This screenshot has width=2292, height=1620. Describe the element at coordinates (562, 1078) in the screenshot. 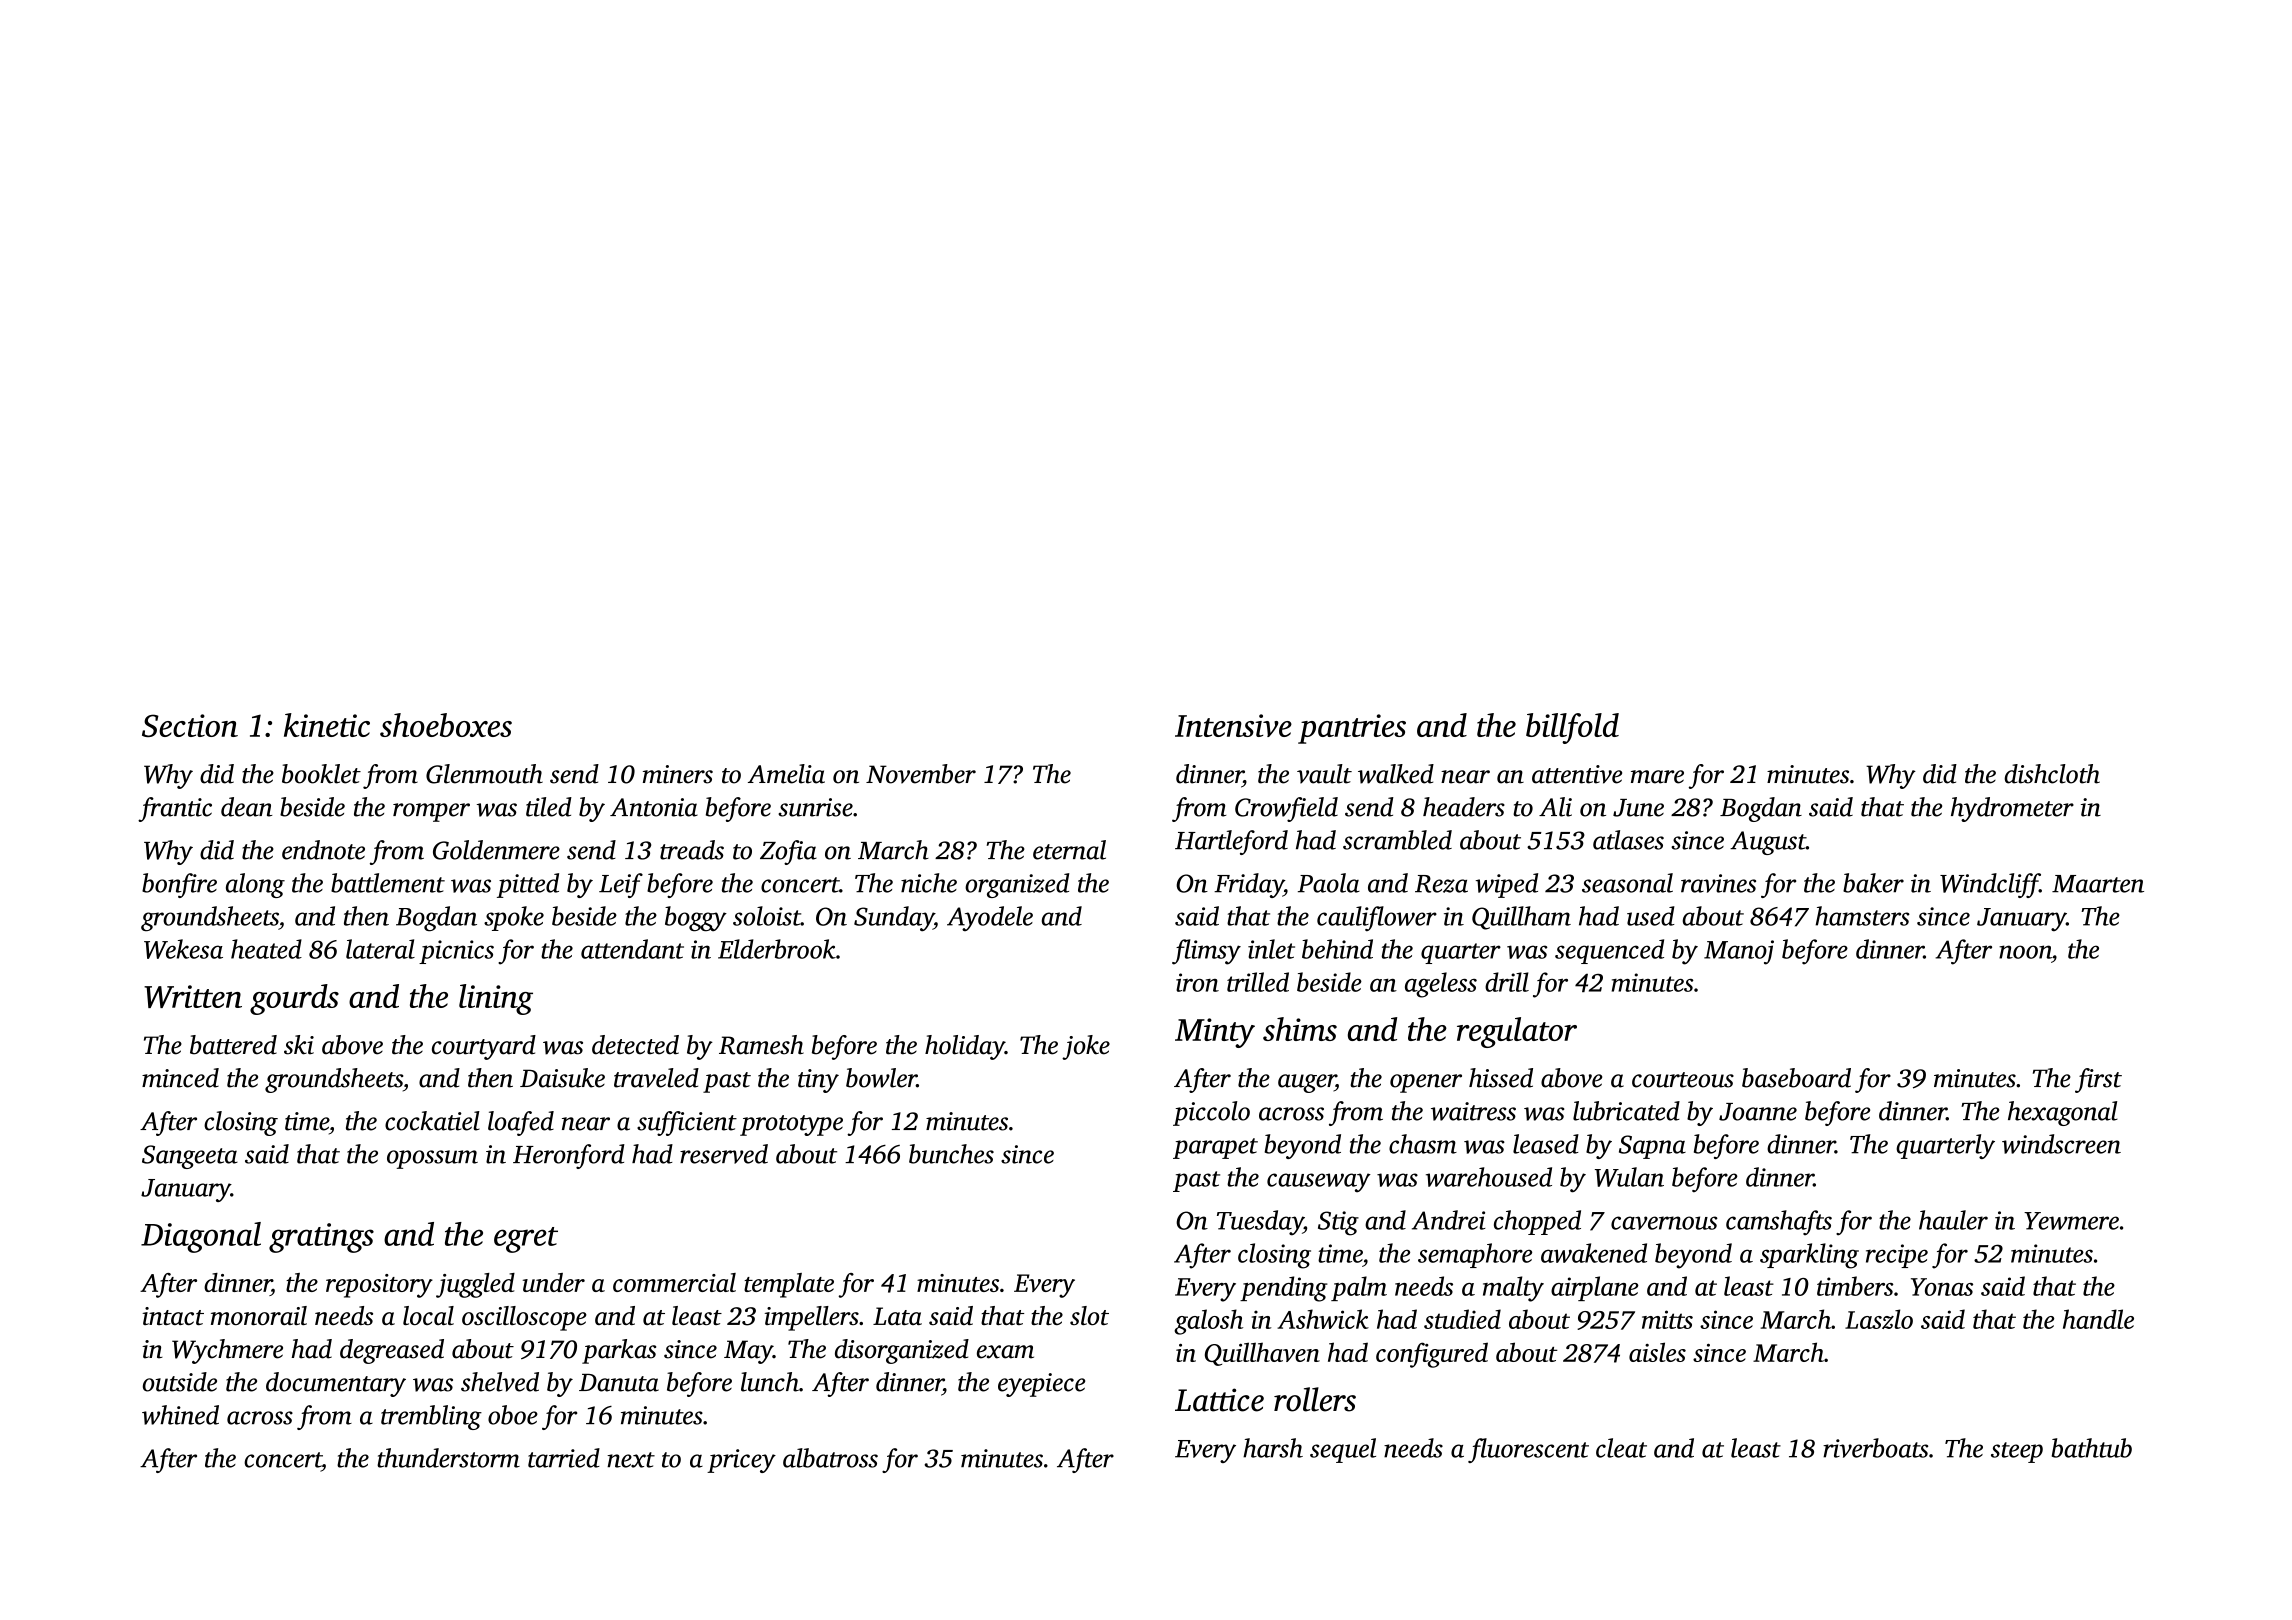

I see `Daisuke` at that location.
